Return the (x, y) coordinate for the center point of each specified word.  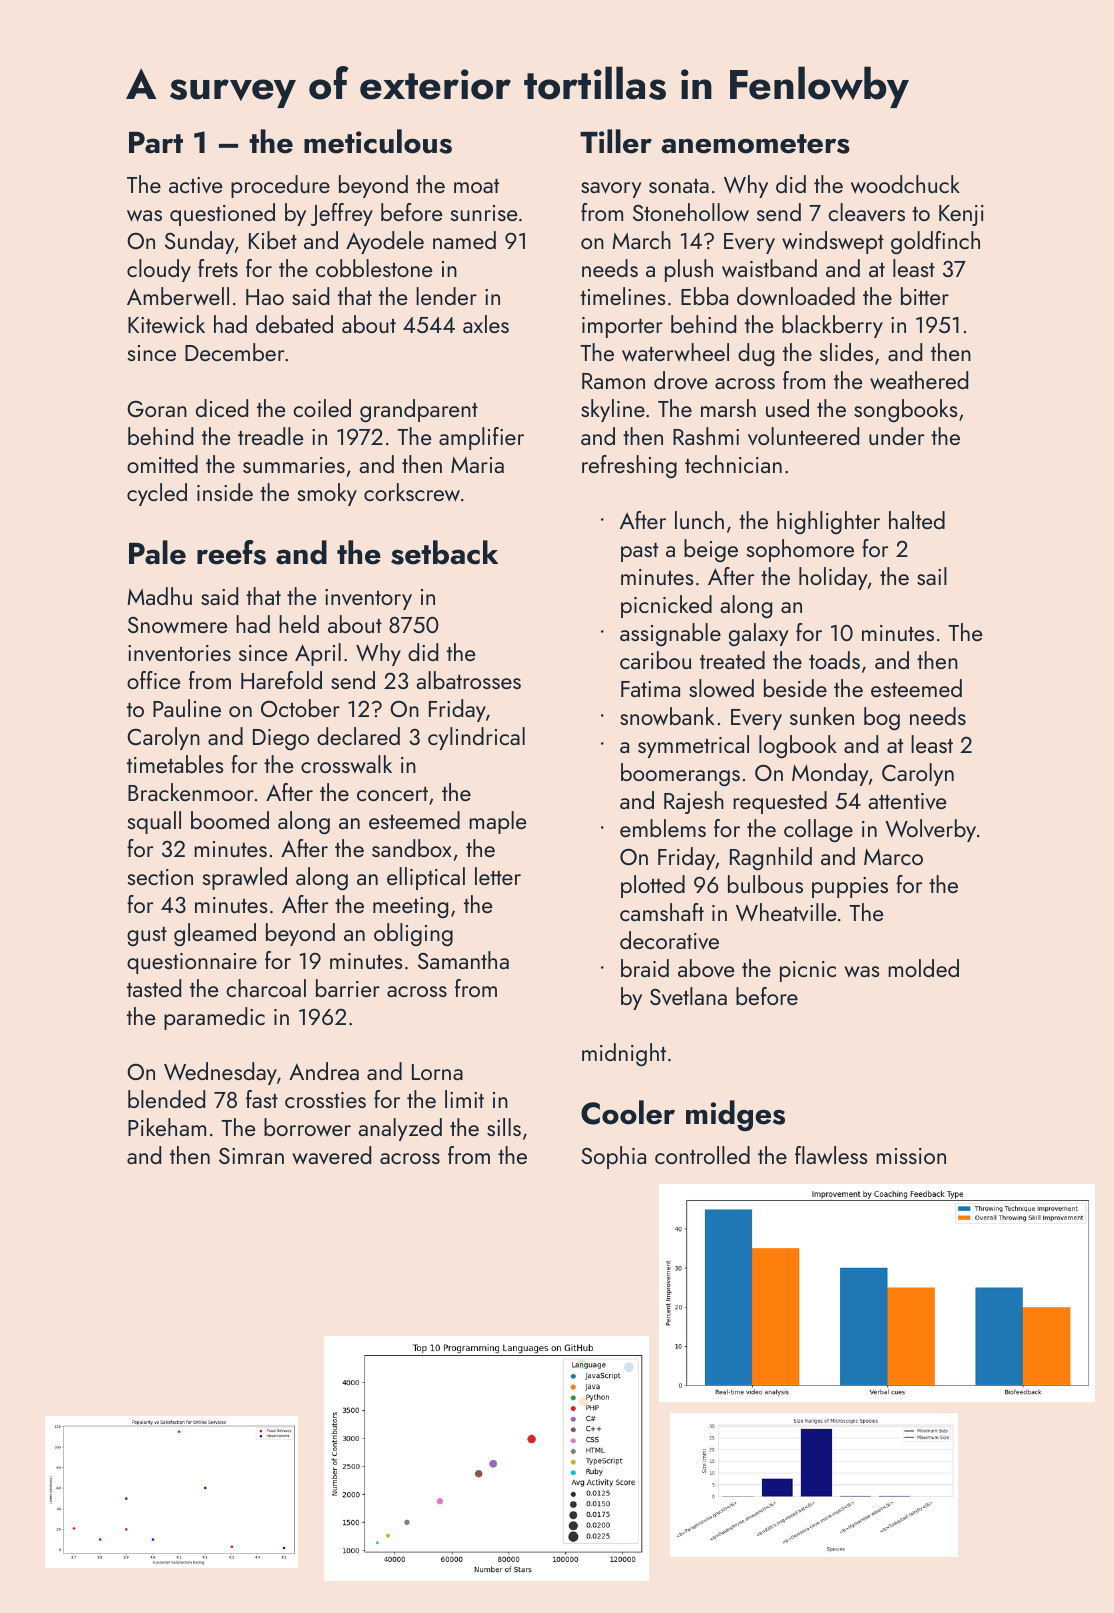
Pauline (187, 708)
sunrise (484, 213)
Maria (477, 464)
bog (882, 719)
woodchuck (905, 184)
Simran (251, 1155)
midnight (624, 1055)
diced (222, 408)
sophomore (800, 550)
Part (156, 142)
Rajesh (694, 802)
